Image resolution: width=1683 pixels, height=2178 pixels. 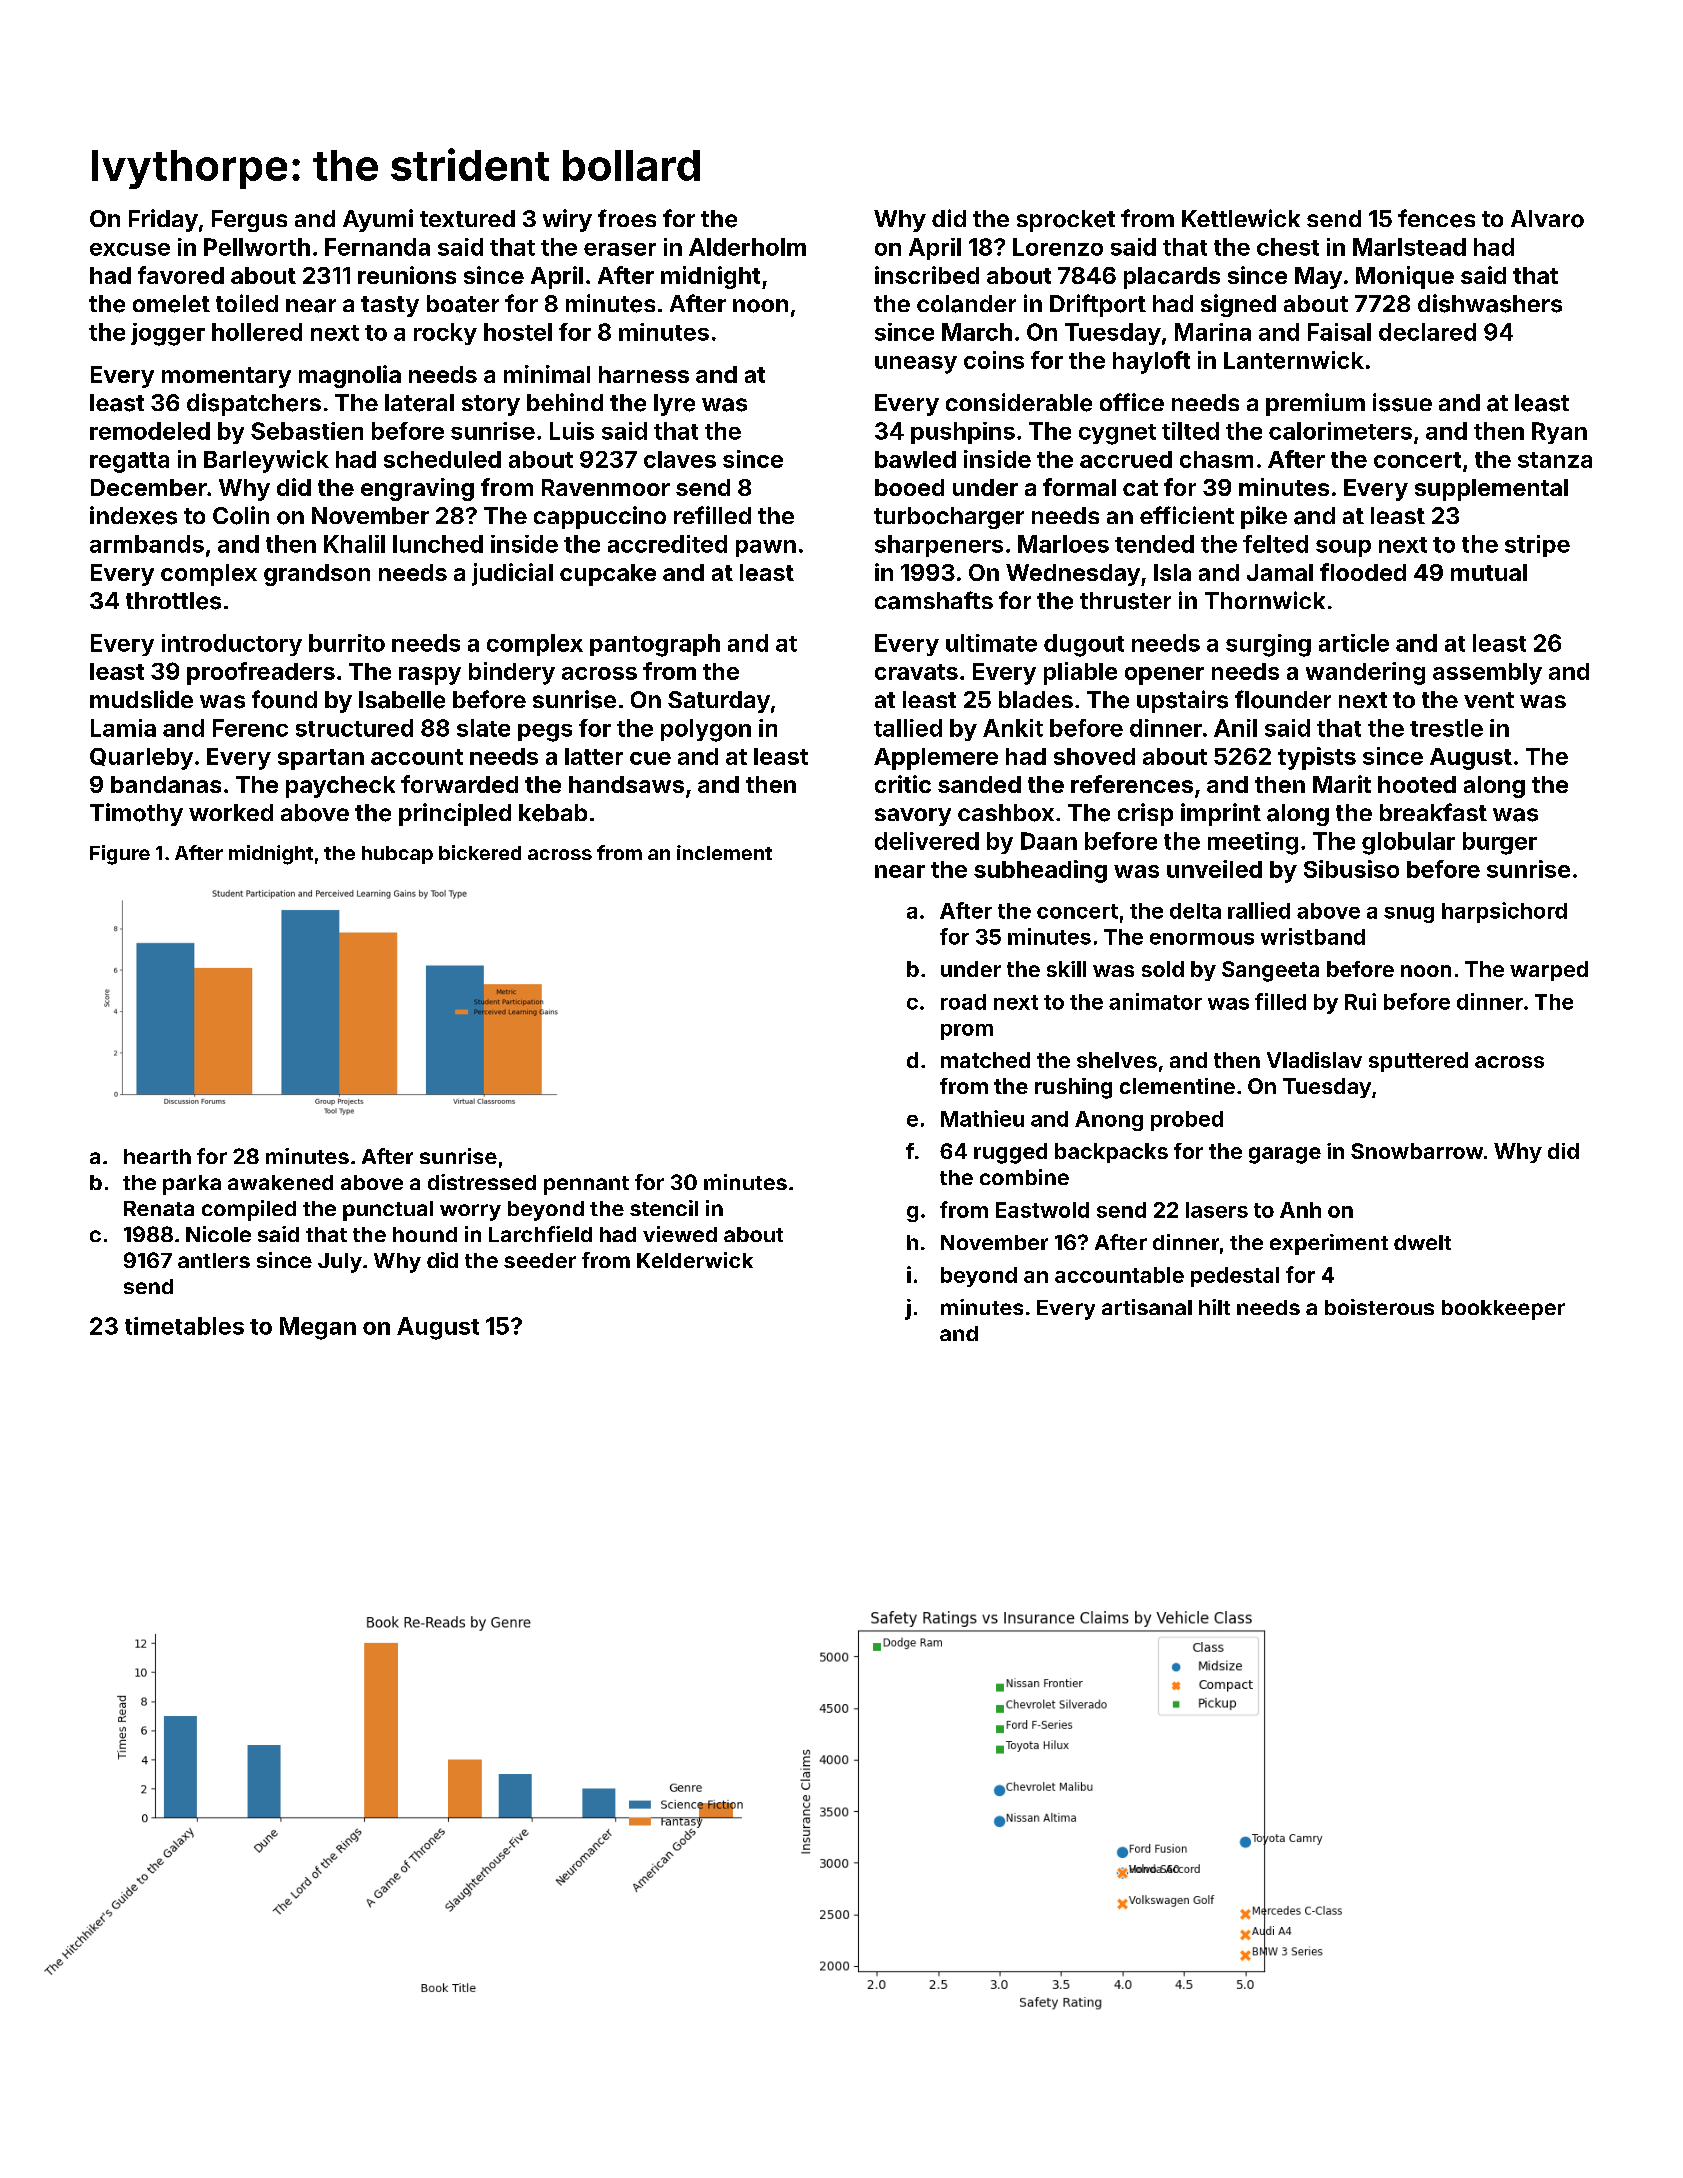 What do you see at coordinates (1489, 572) in the screenshot?
I see `mutual` at bounding box center [1489, 572].
